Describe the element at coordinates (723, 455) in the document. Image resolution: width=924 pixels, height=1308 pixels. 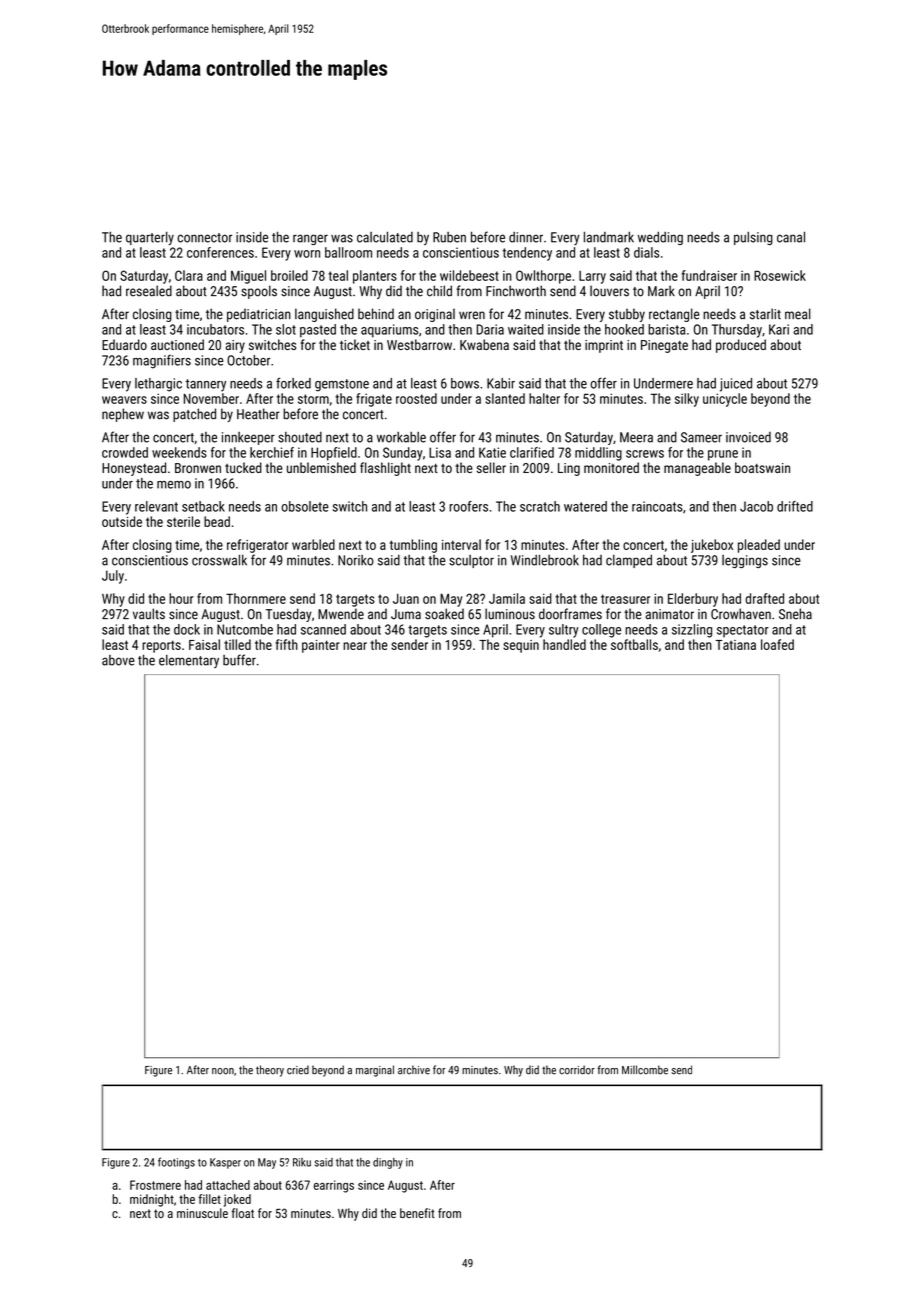
I see `prune` at that location.
